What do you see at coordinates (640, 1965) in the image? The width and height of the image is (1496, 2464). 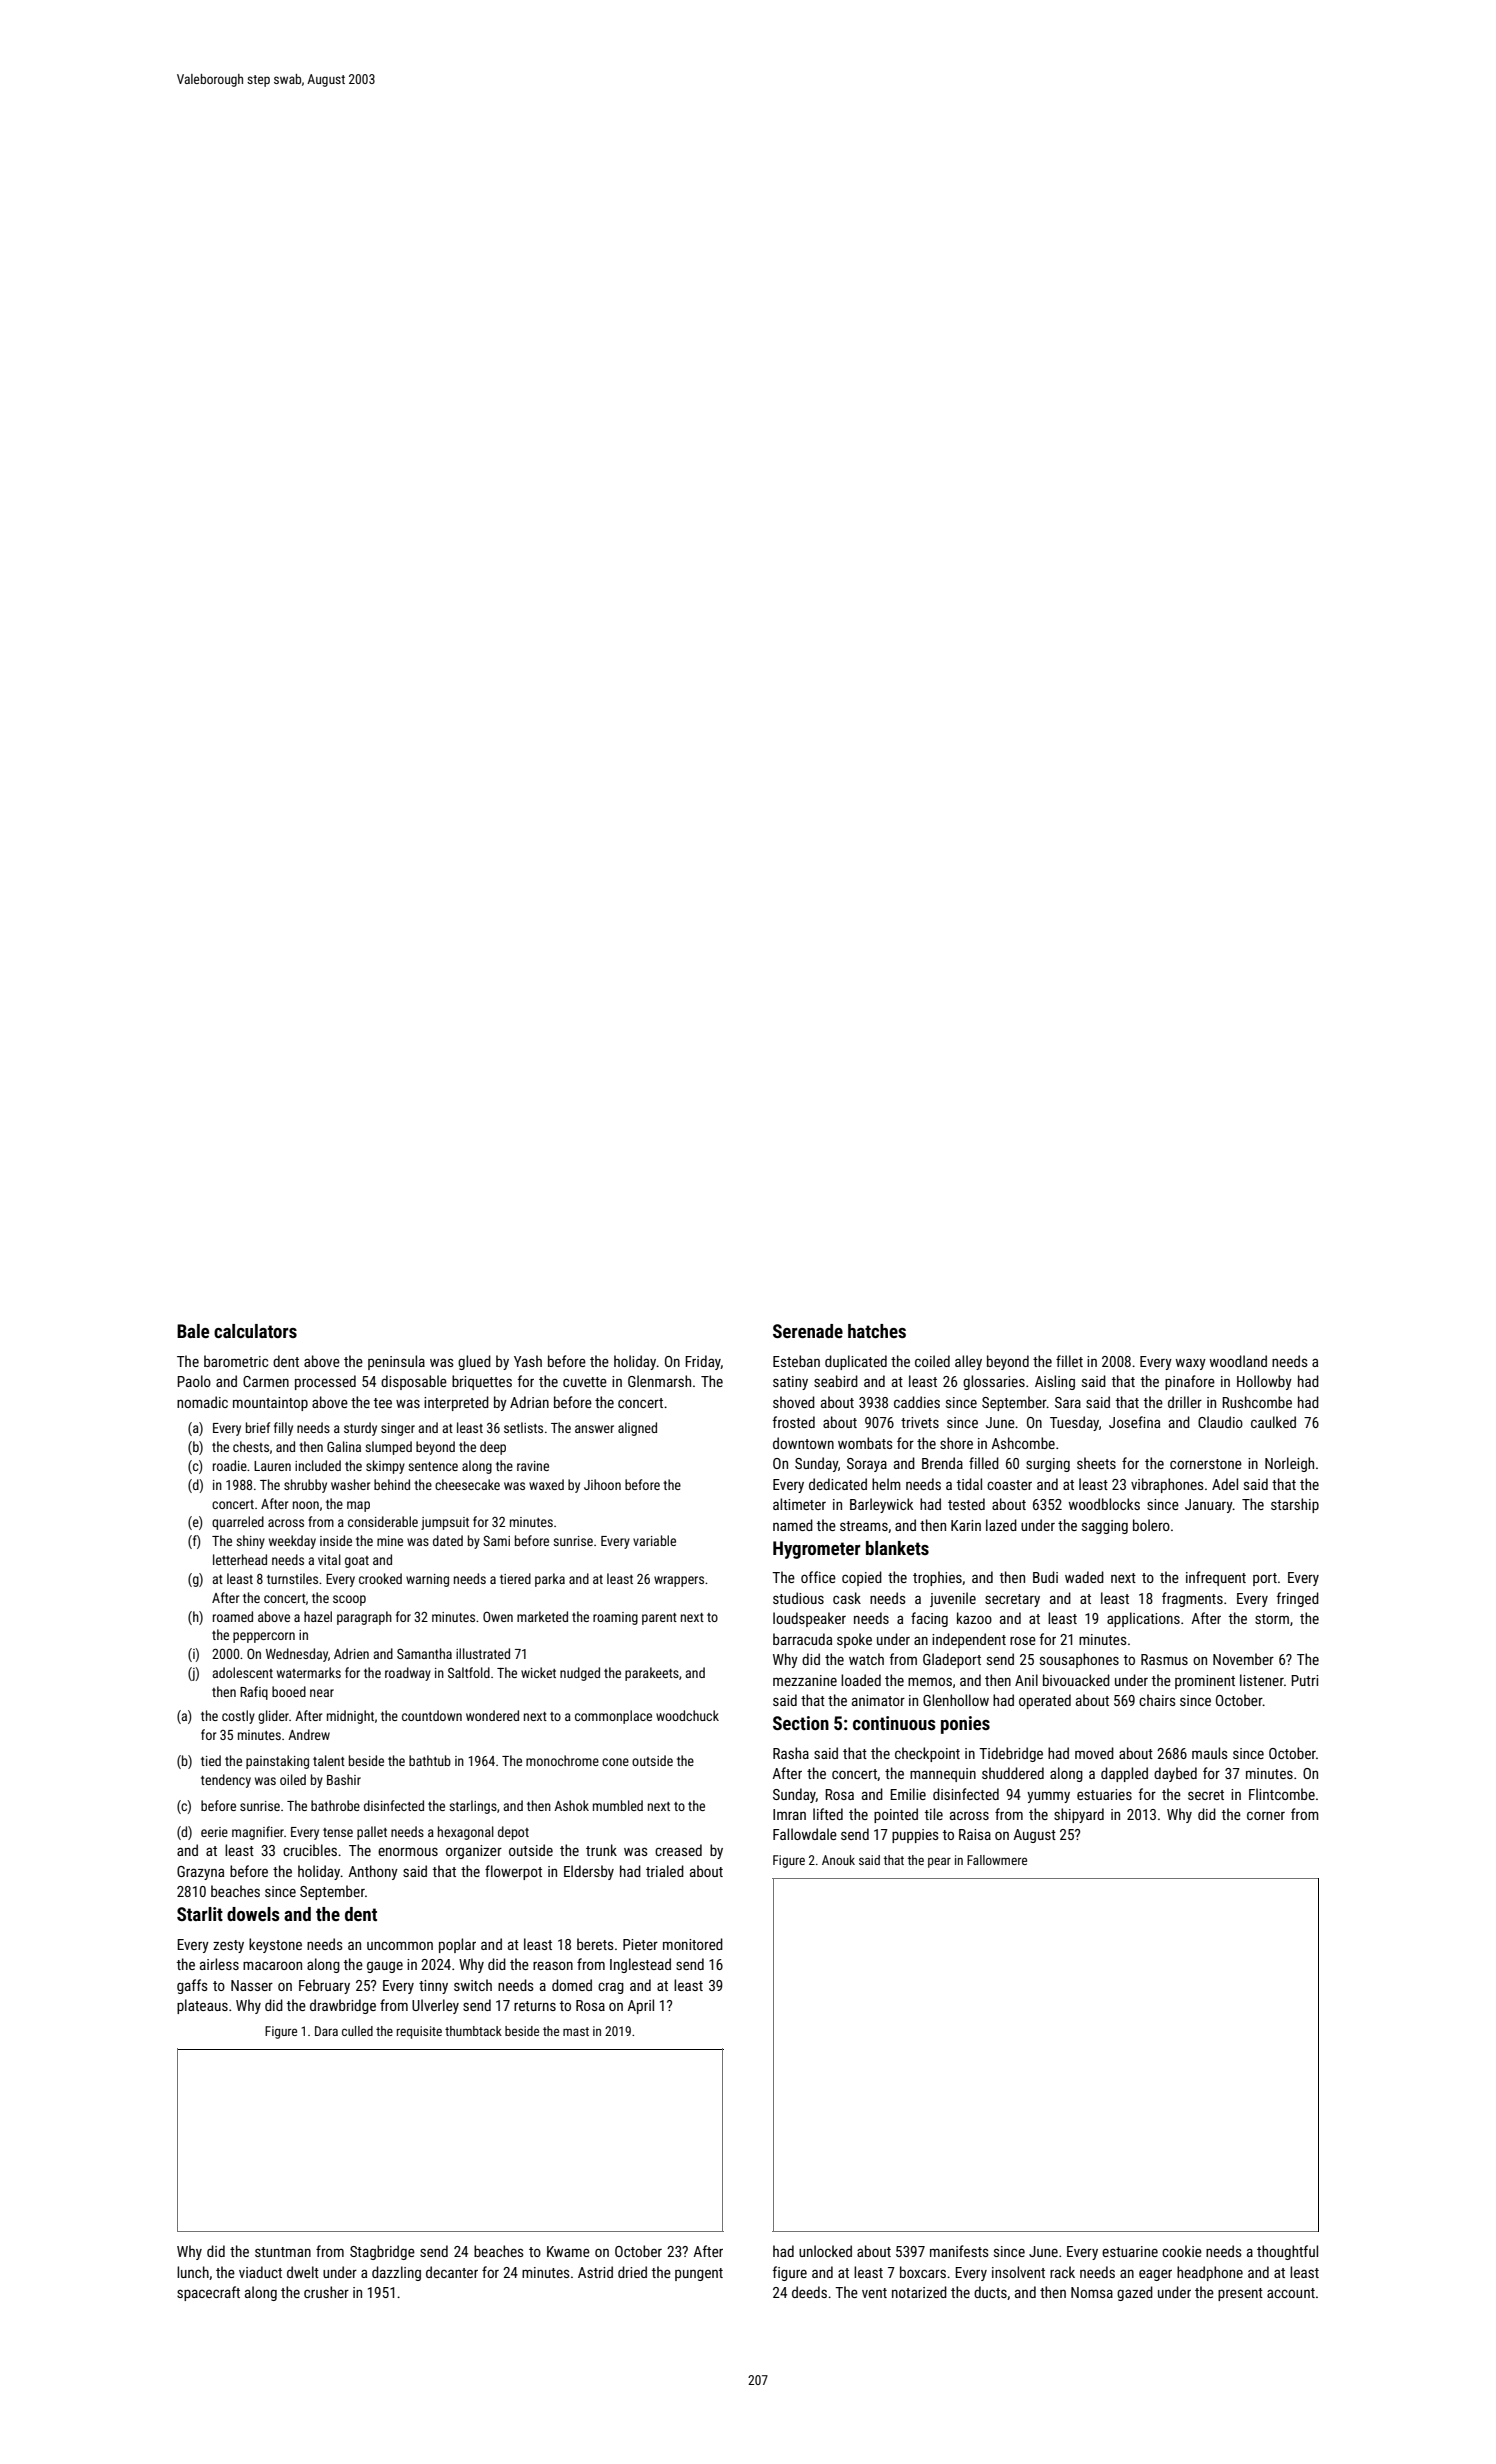 I see `Inglestead` at bounding box center [640, 1965].
